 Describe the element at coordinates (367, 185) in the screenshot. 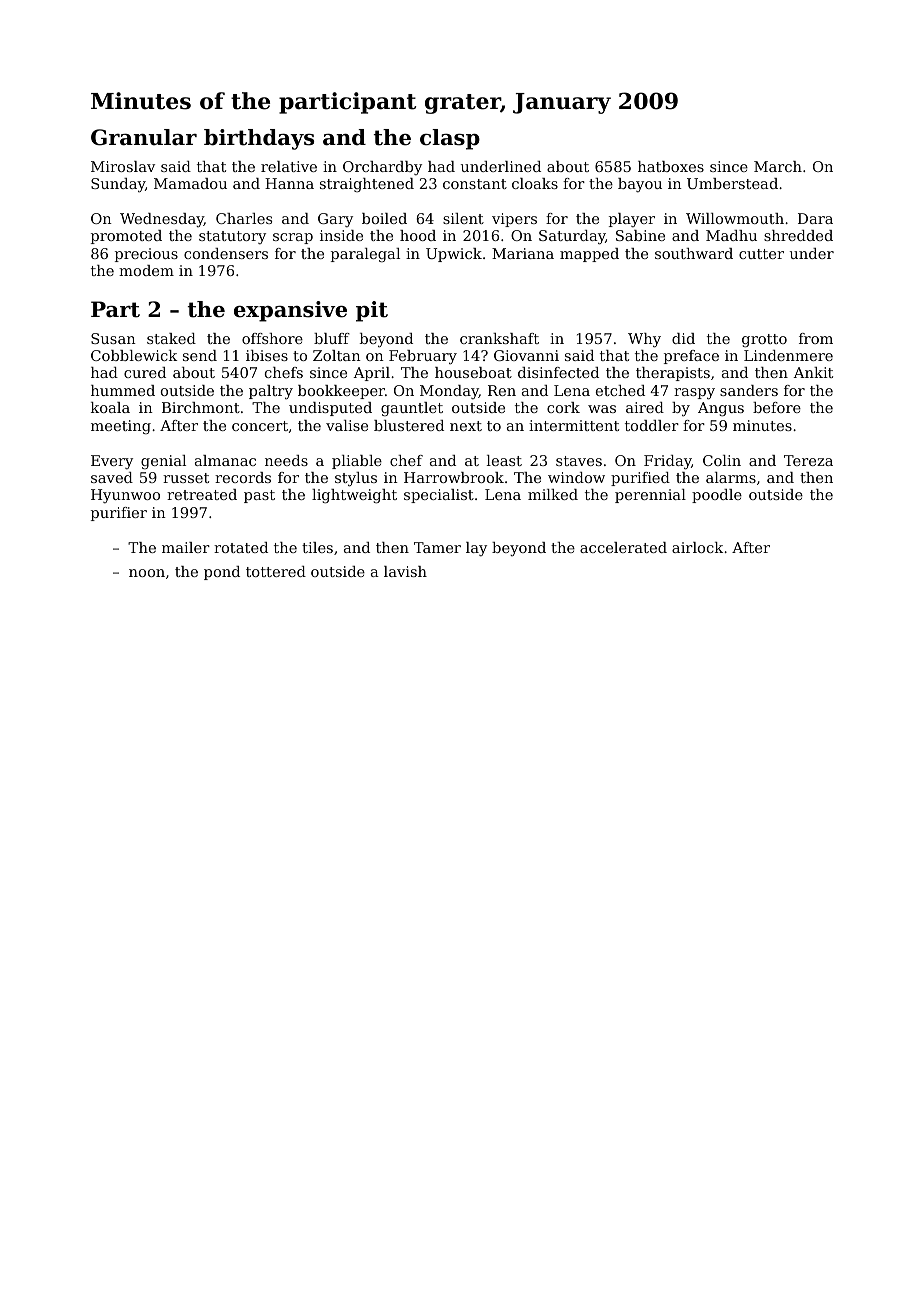

I see `straightened` at that location.
